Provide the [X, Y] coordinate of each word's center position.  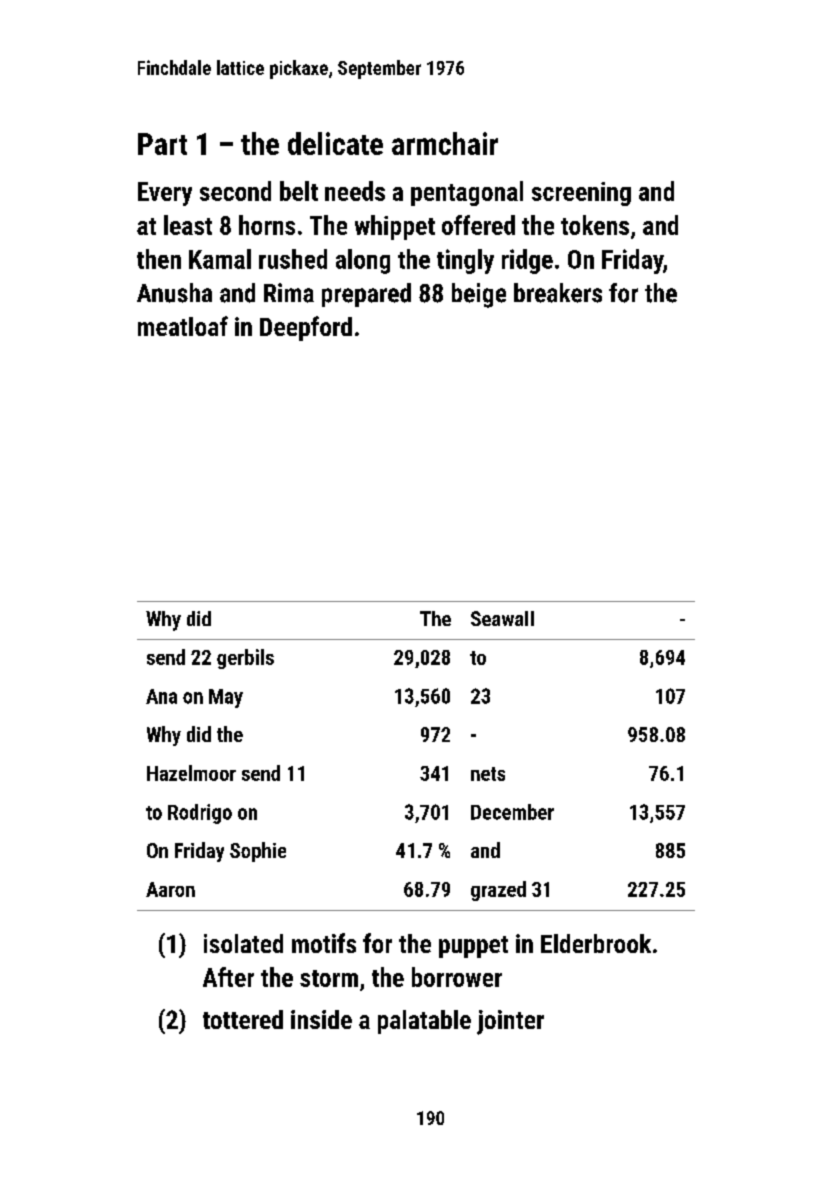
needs [355, 191]
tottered [243, 1019]
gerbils [245, 659]
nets [488, 774]
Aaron [170, 889]
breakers [558, 293]
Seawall [502, 618]
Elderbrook [596, 943]
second [235, 191]
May [226, 698]
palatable [424, 1022]
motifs [324, 943]
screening [581, 194]
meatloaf [183, 326]
